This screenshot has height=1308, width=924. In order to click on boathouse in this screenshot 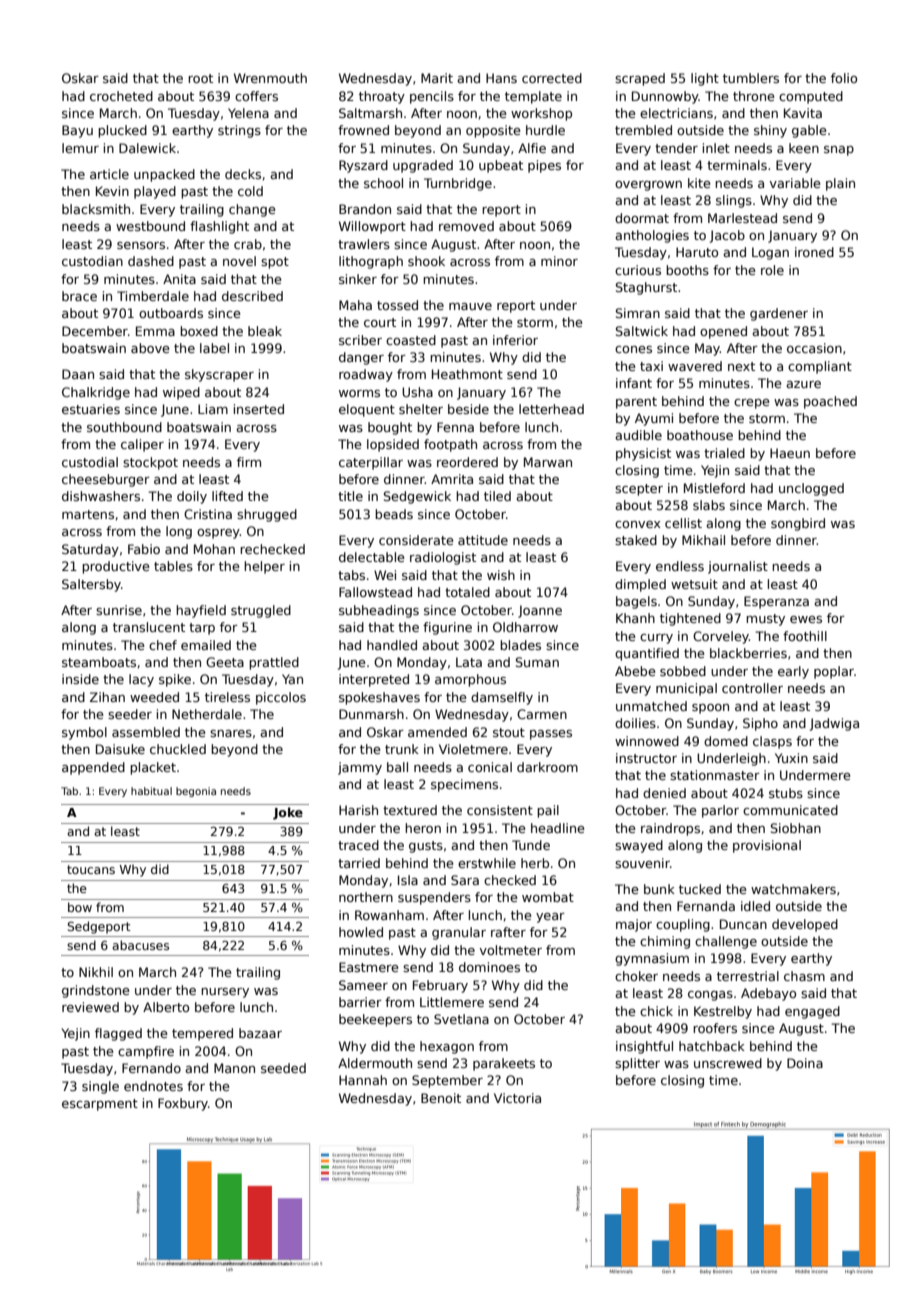, I will do `click(700, 435)`.
